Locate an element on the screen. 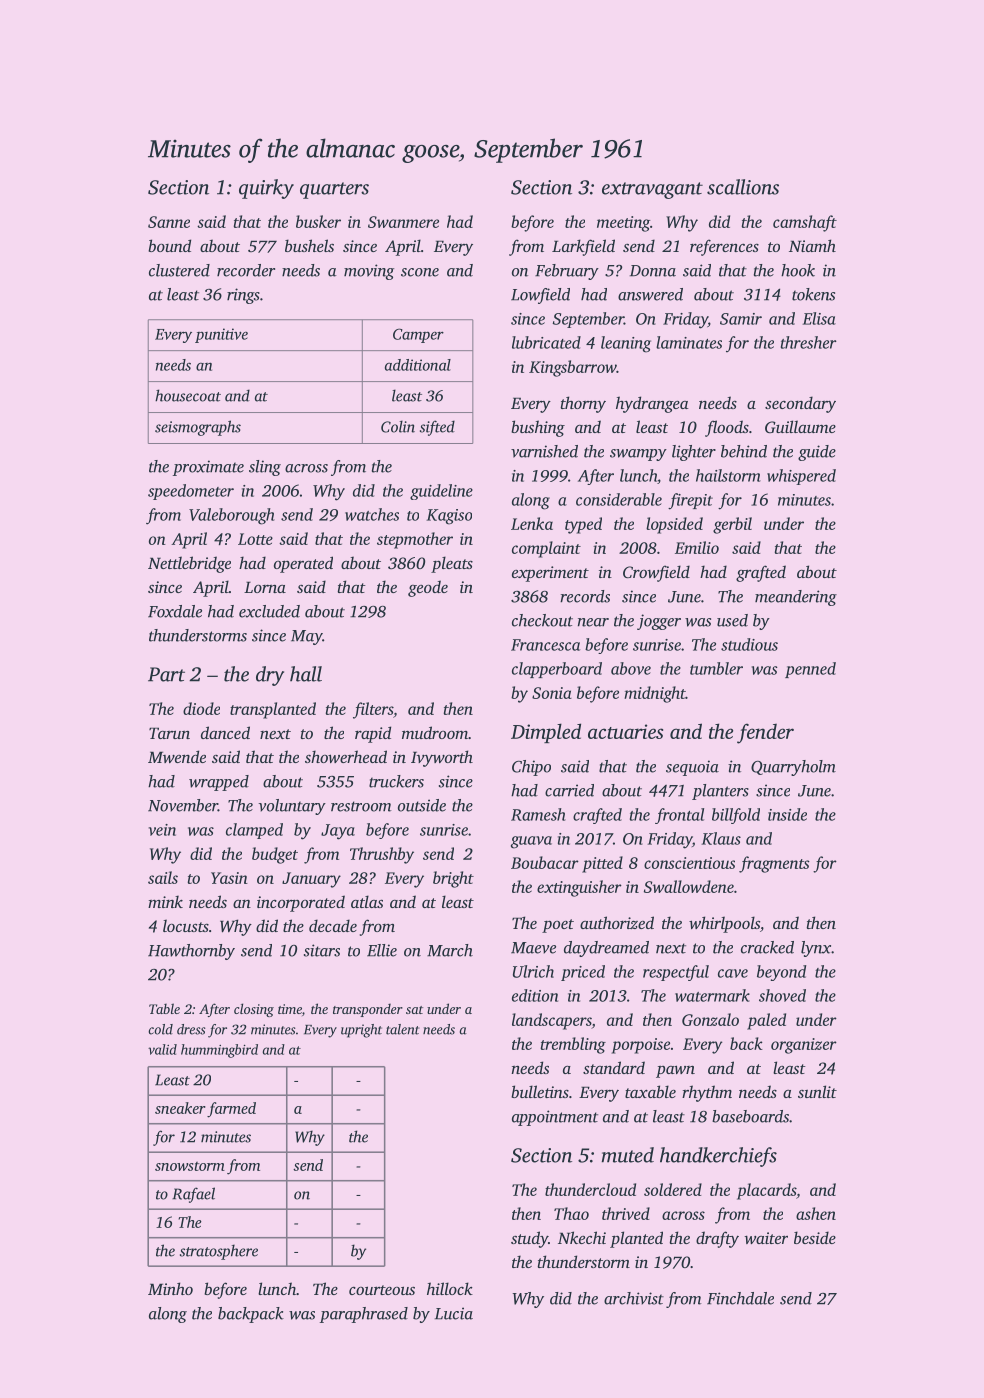 The image size is (984, 1398). Samir is located at coordinates (741, 319).
